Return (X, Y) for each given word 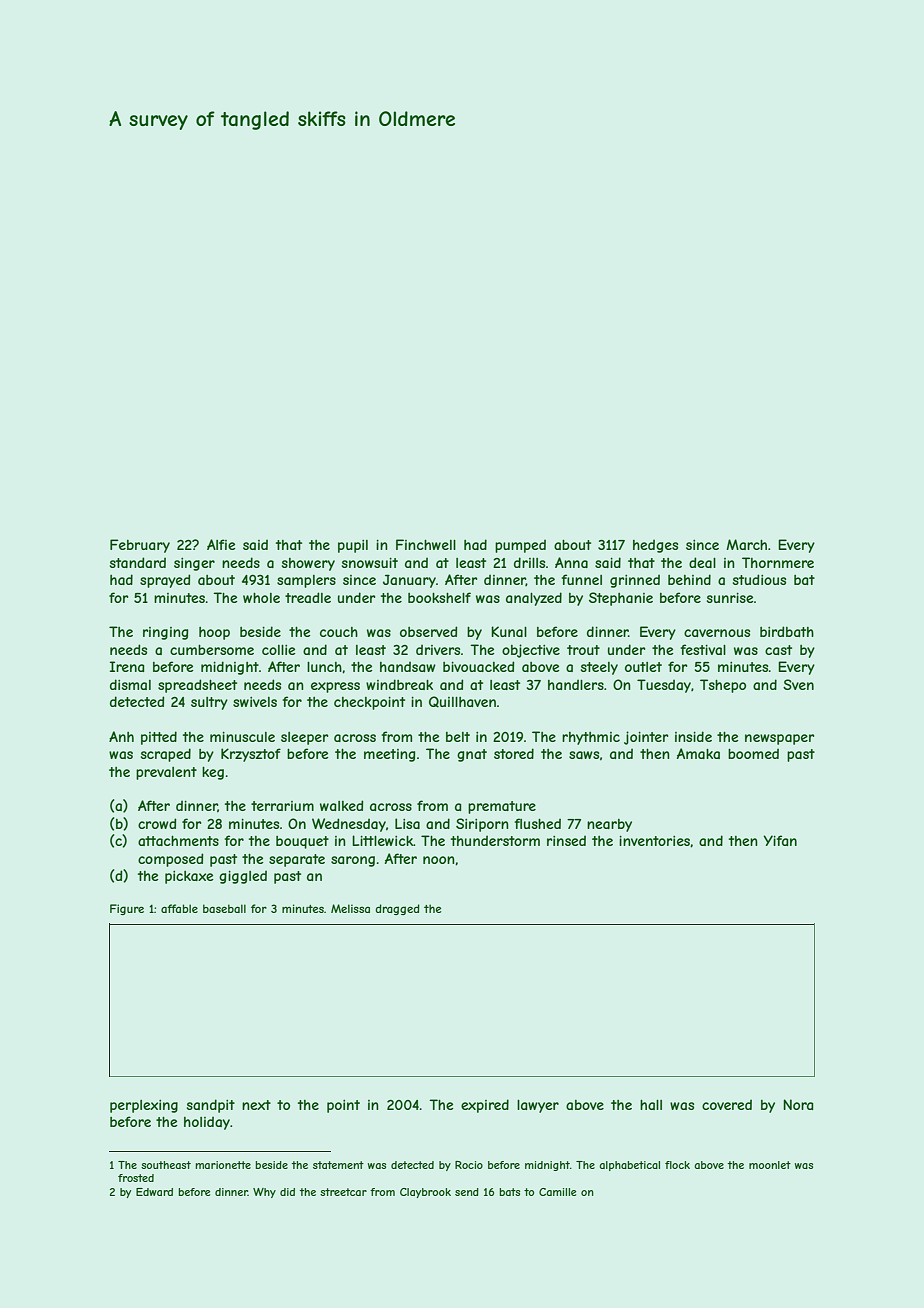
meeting (389, 755)
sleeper (304, 738)
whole (261, 598)
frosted (136, 1178)
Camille (557, 1192)
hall (651, 1105)
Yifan (780, 840)
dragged (397, 909)
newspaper (779, 739)
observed (428, 631)
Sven (798, 684)
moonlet (770, 1165)
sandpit (211, 1106)
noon (439, 860)
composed (170, 860)
